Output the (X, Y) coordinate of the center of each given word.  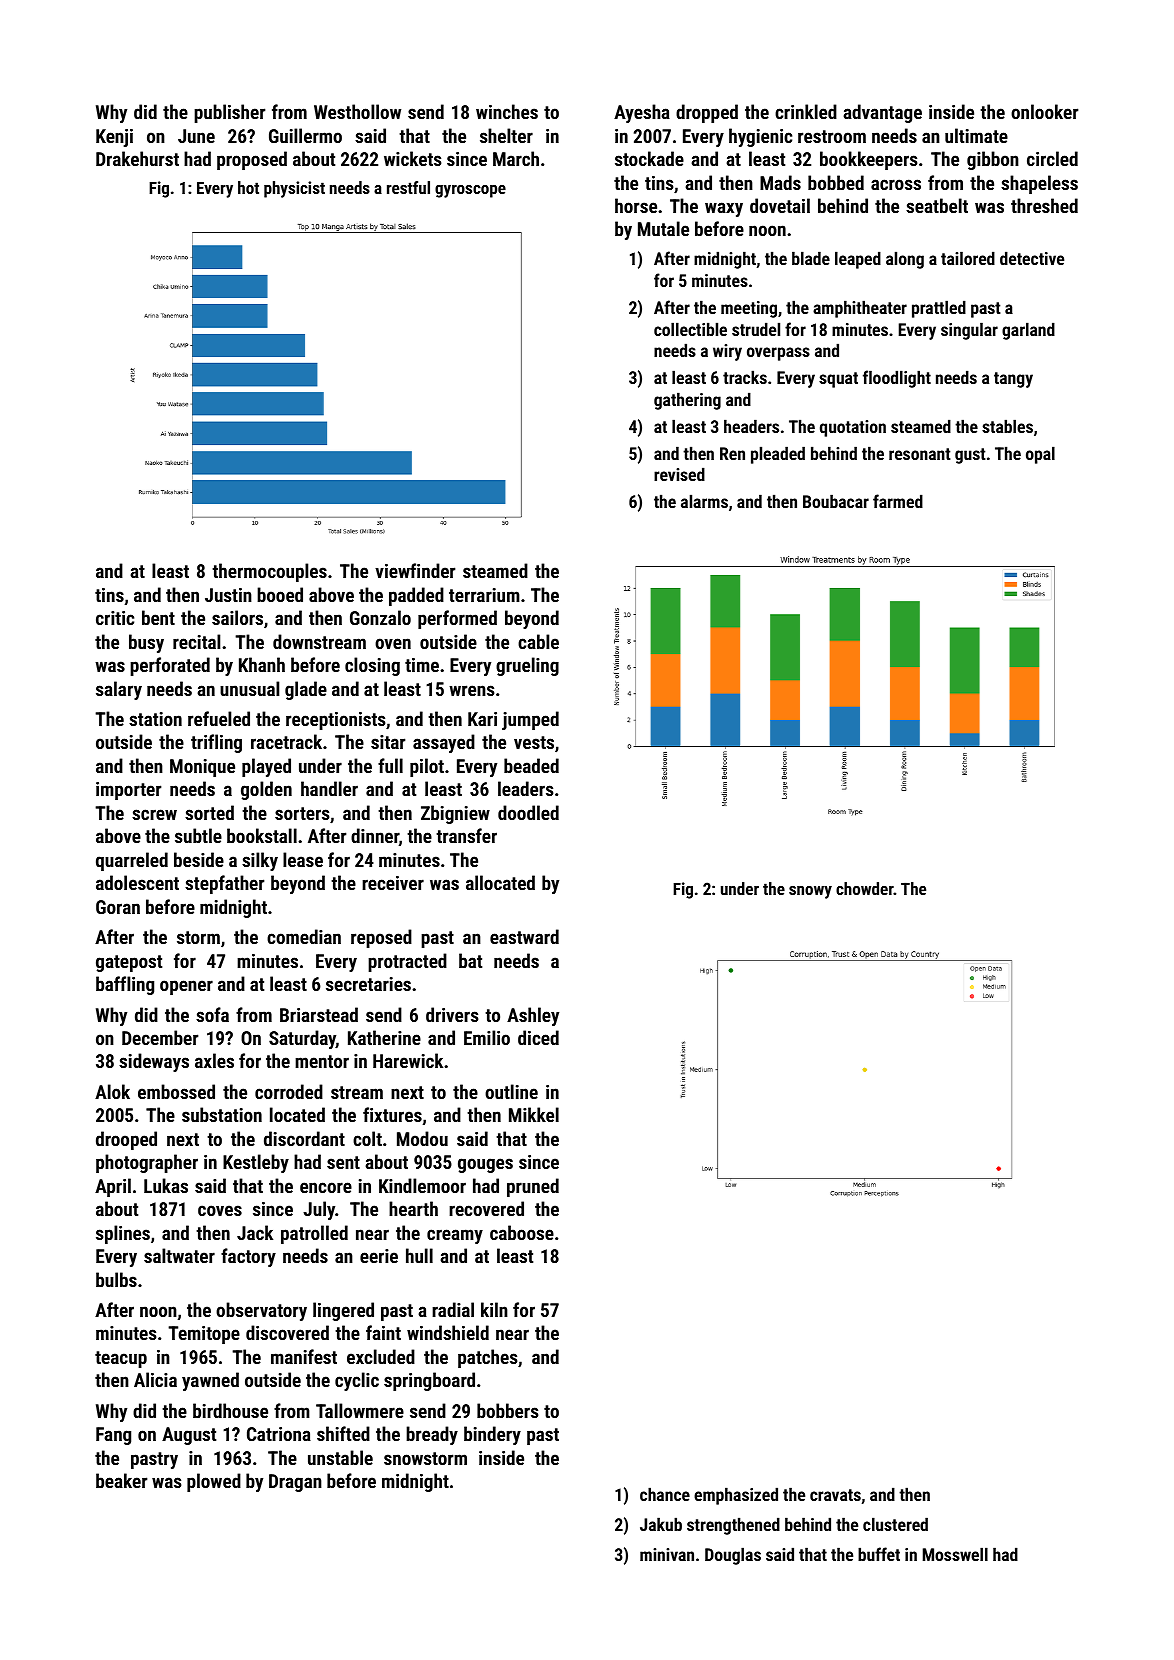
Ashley (533, 1016)
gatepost (129, 963)
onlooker (1044, 111)
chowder (865, 888)
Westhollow (357, 111)
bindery (492, 1435)
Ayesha (642, 113)
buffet (879, 1554)
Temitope (204, 1335)
